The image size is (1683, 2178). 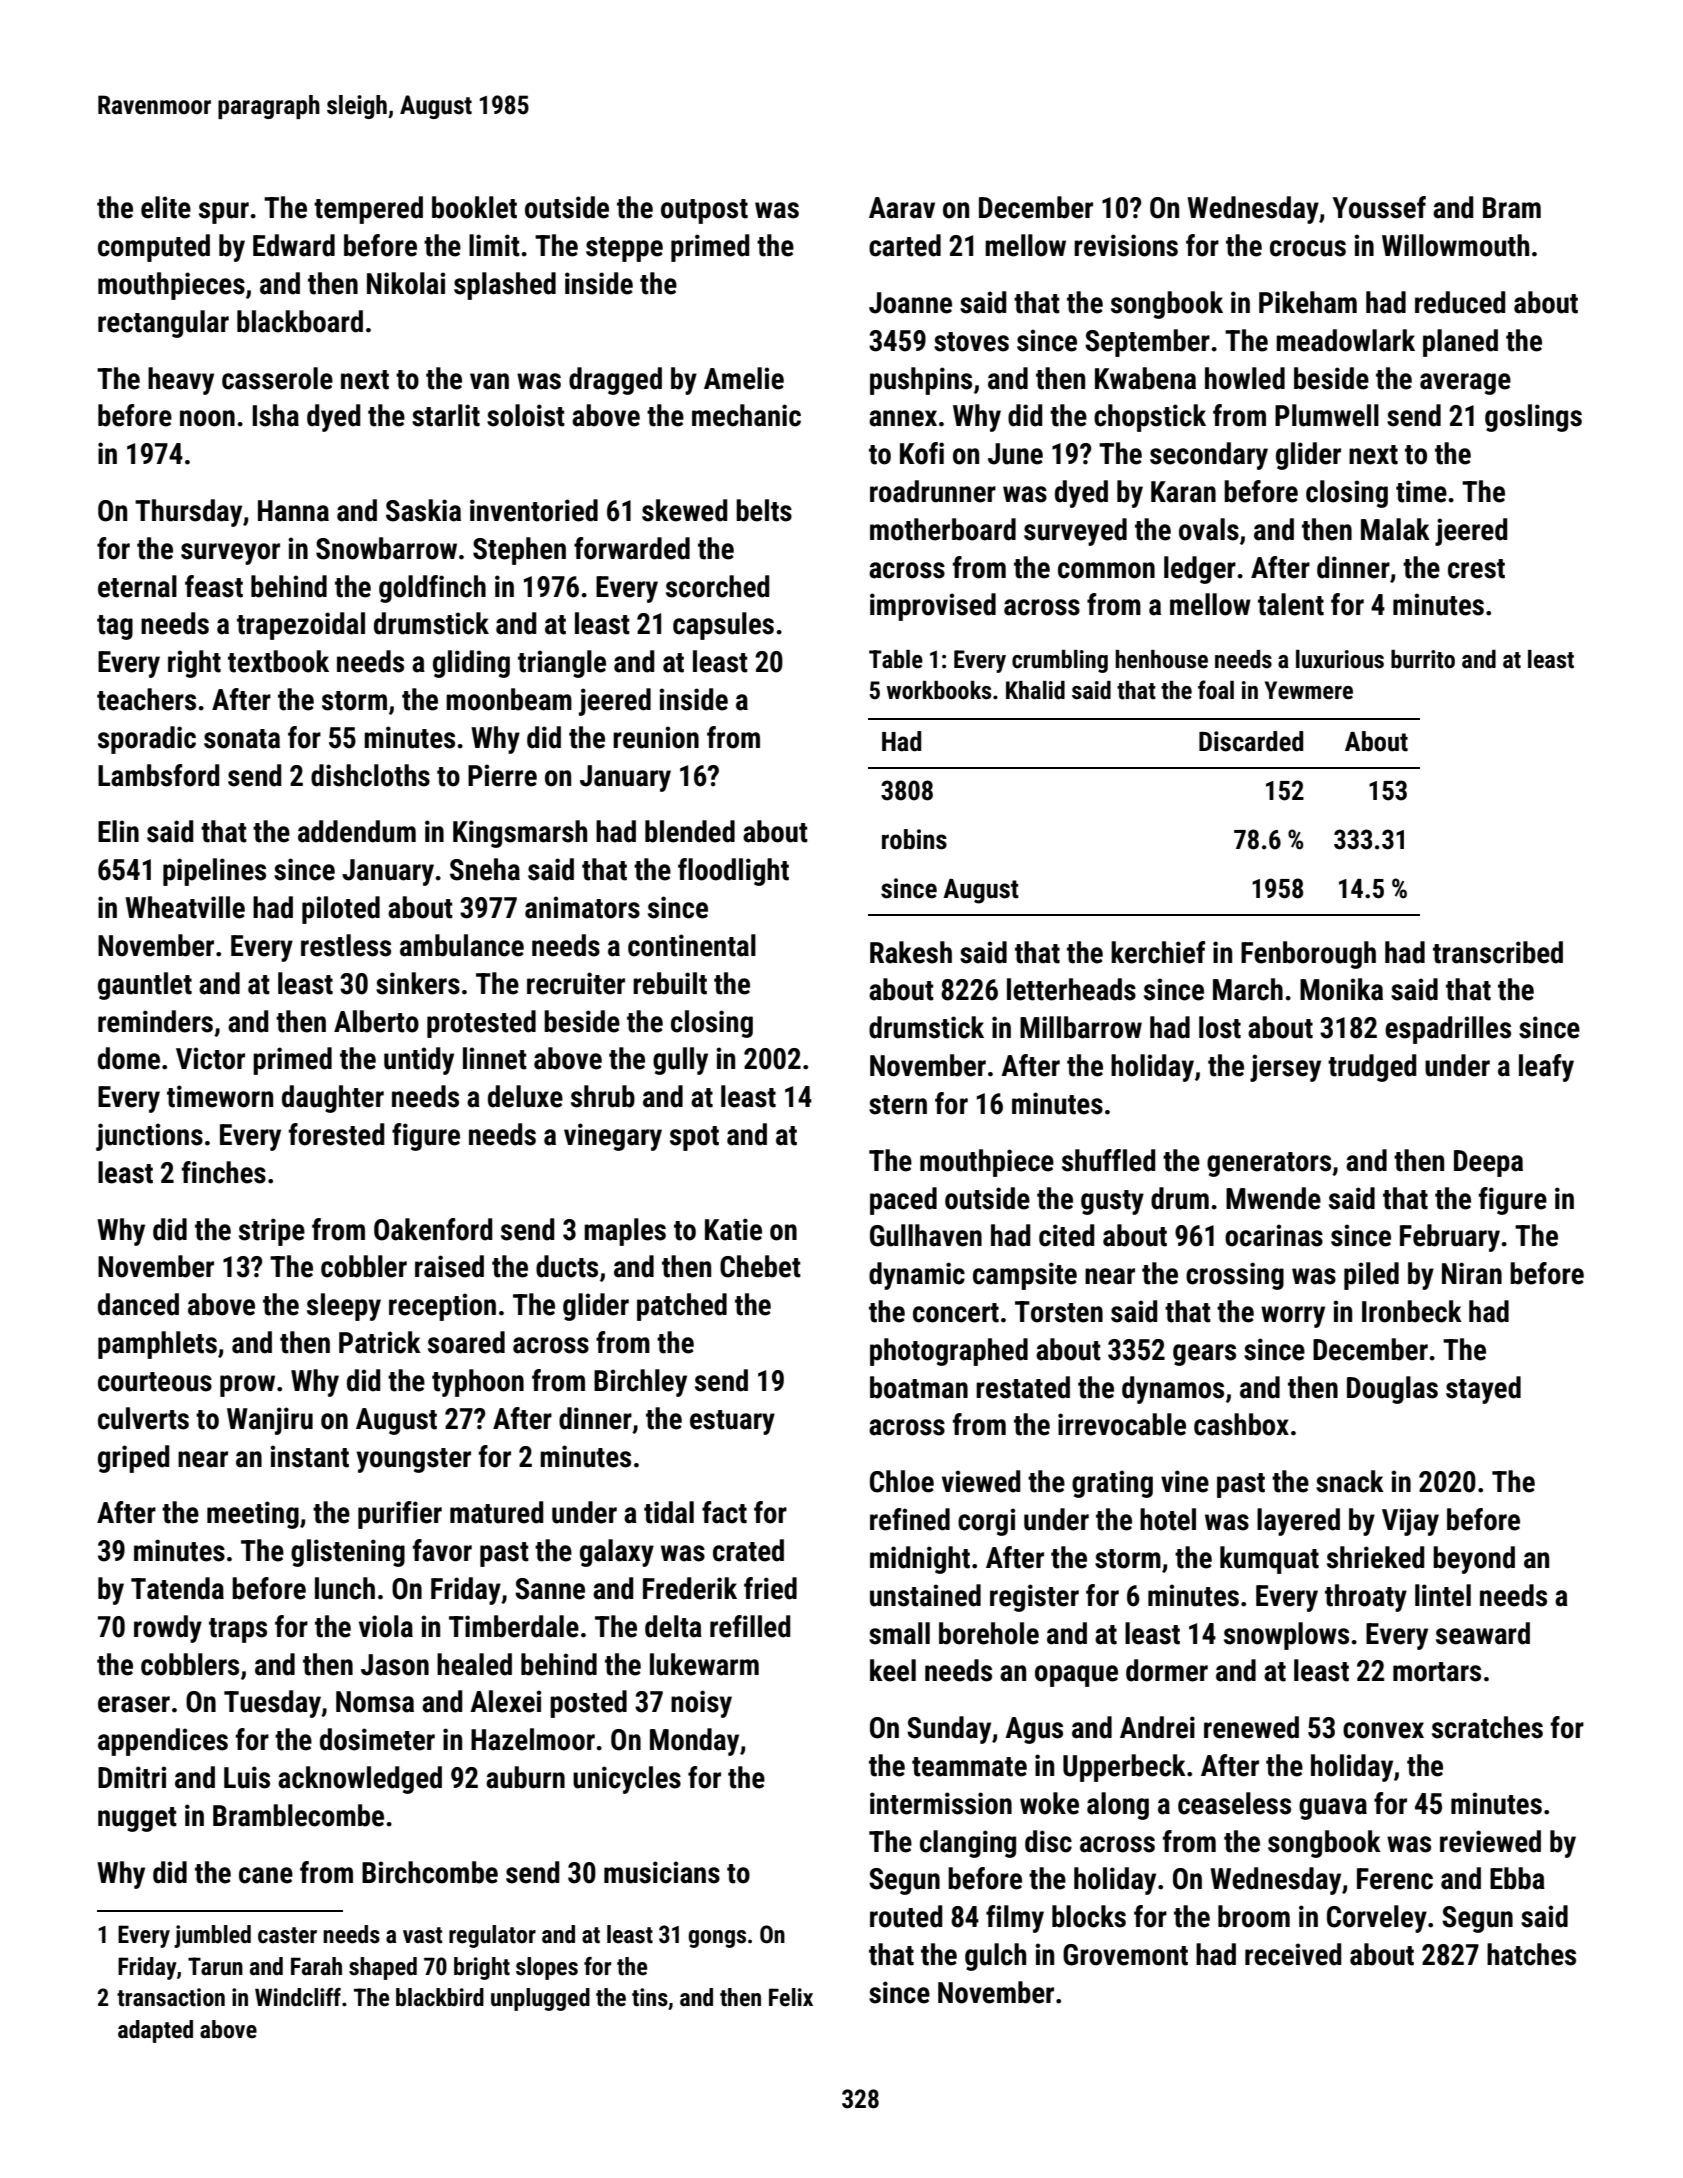 What do you see at coordinates (692, 945) in the screenshot?
I see `continental` at bounding box center [692, 945].
